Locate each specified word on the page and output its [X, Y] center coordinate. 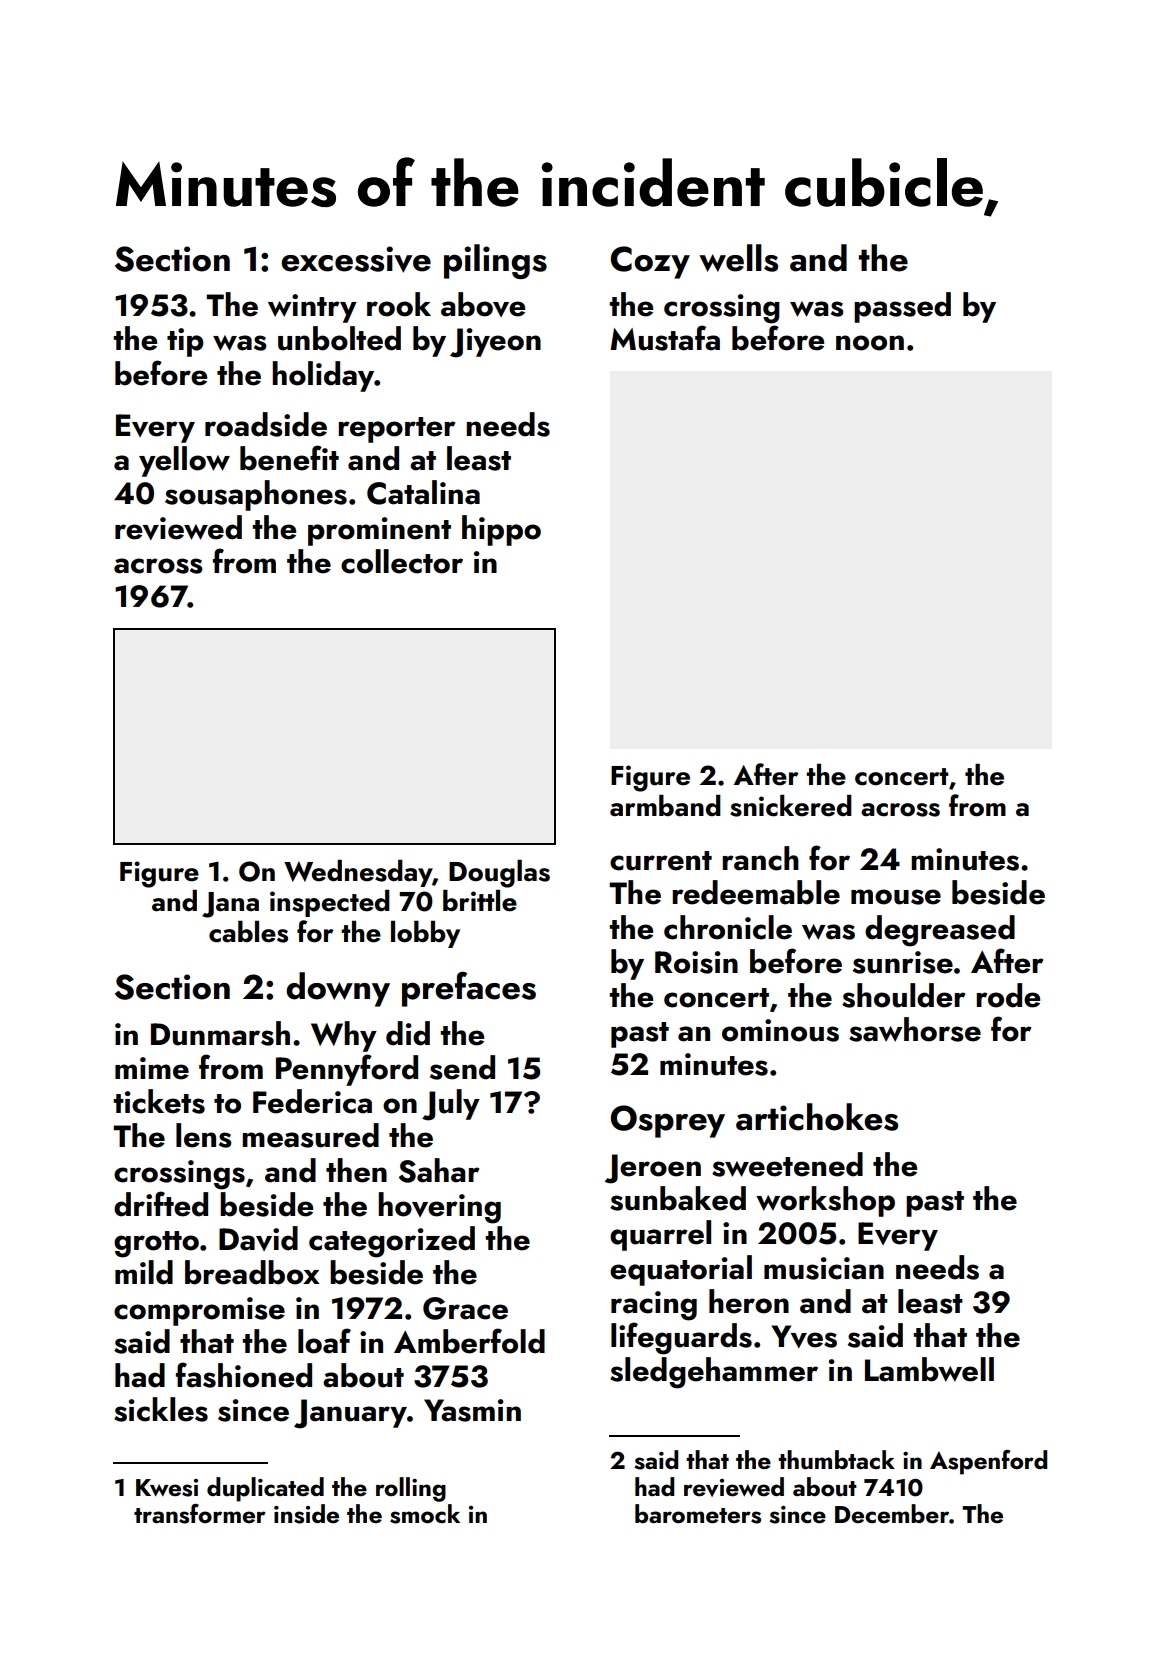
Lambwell [929, 1369]
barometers [698, 1514]
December [892, 1513]
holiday [323, 376]
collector [402, 561]
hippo [501, 530]
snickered [791, 806]
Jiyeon [495, 343]
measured [310, 1135]
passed [902, 307]
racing [654, 1306]
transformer [200, 1514]
